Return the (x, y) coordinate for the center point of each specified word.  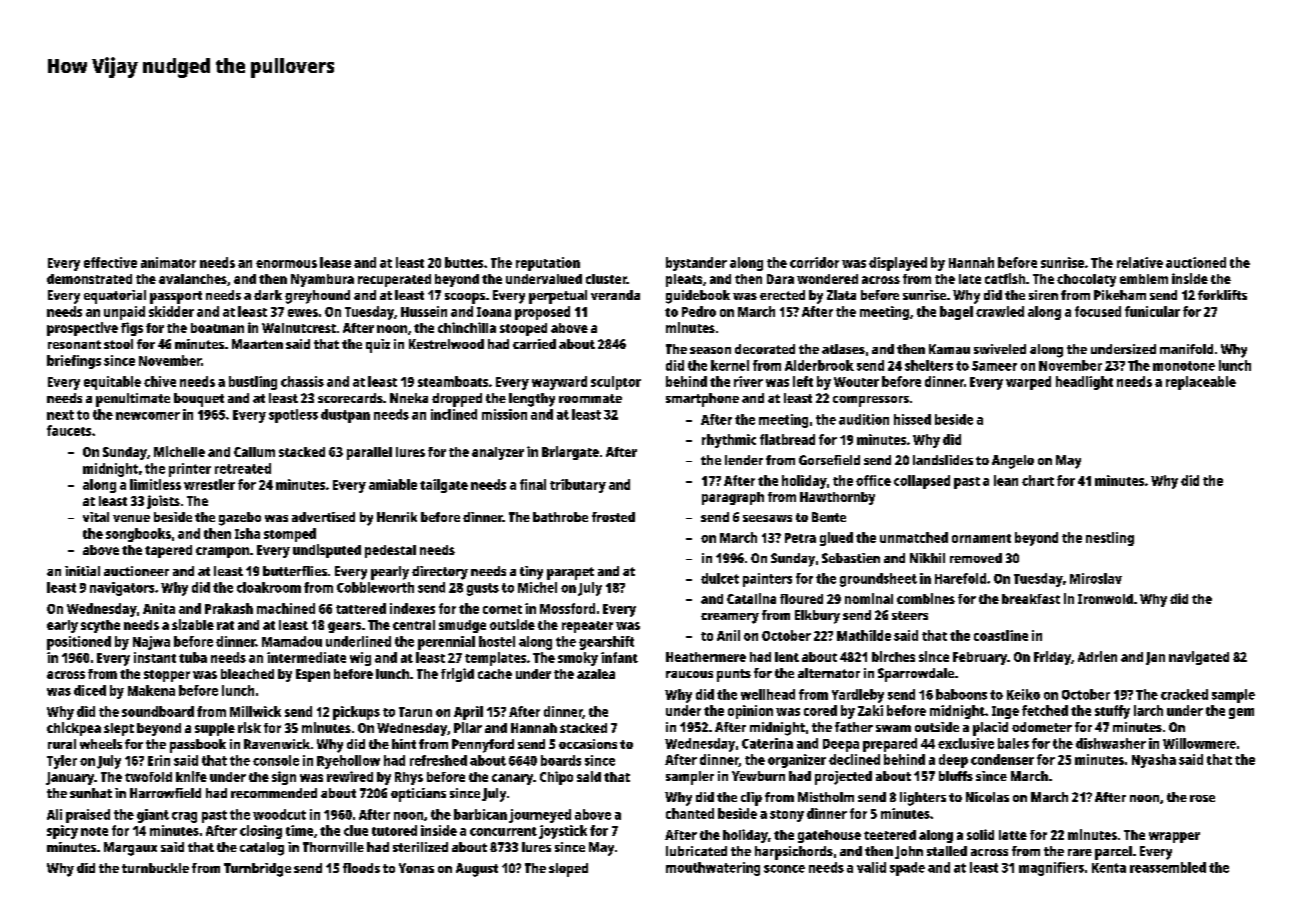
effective (110, 262)
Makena (151, 690)
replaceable (1201, 383)
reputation (548, 264)
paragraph (733, 498)
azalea (596, 674)
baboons (961, 694)
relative (1140, 262)
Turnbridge (257, 870)
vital (96, 517)
